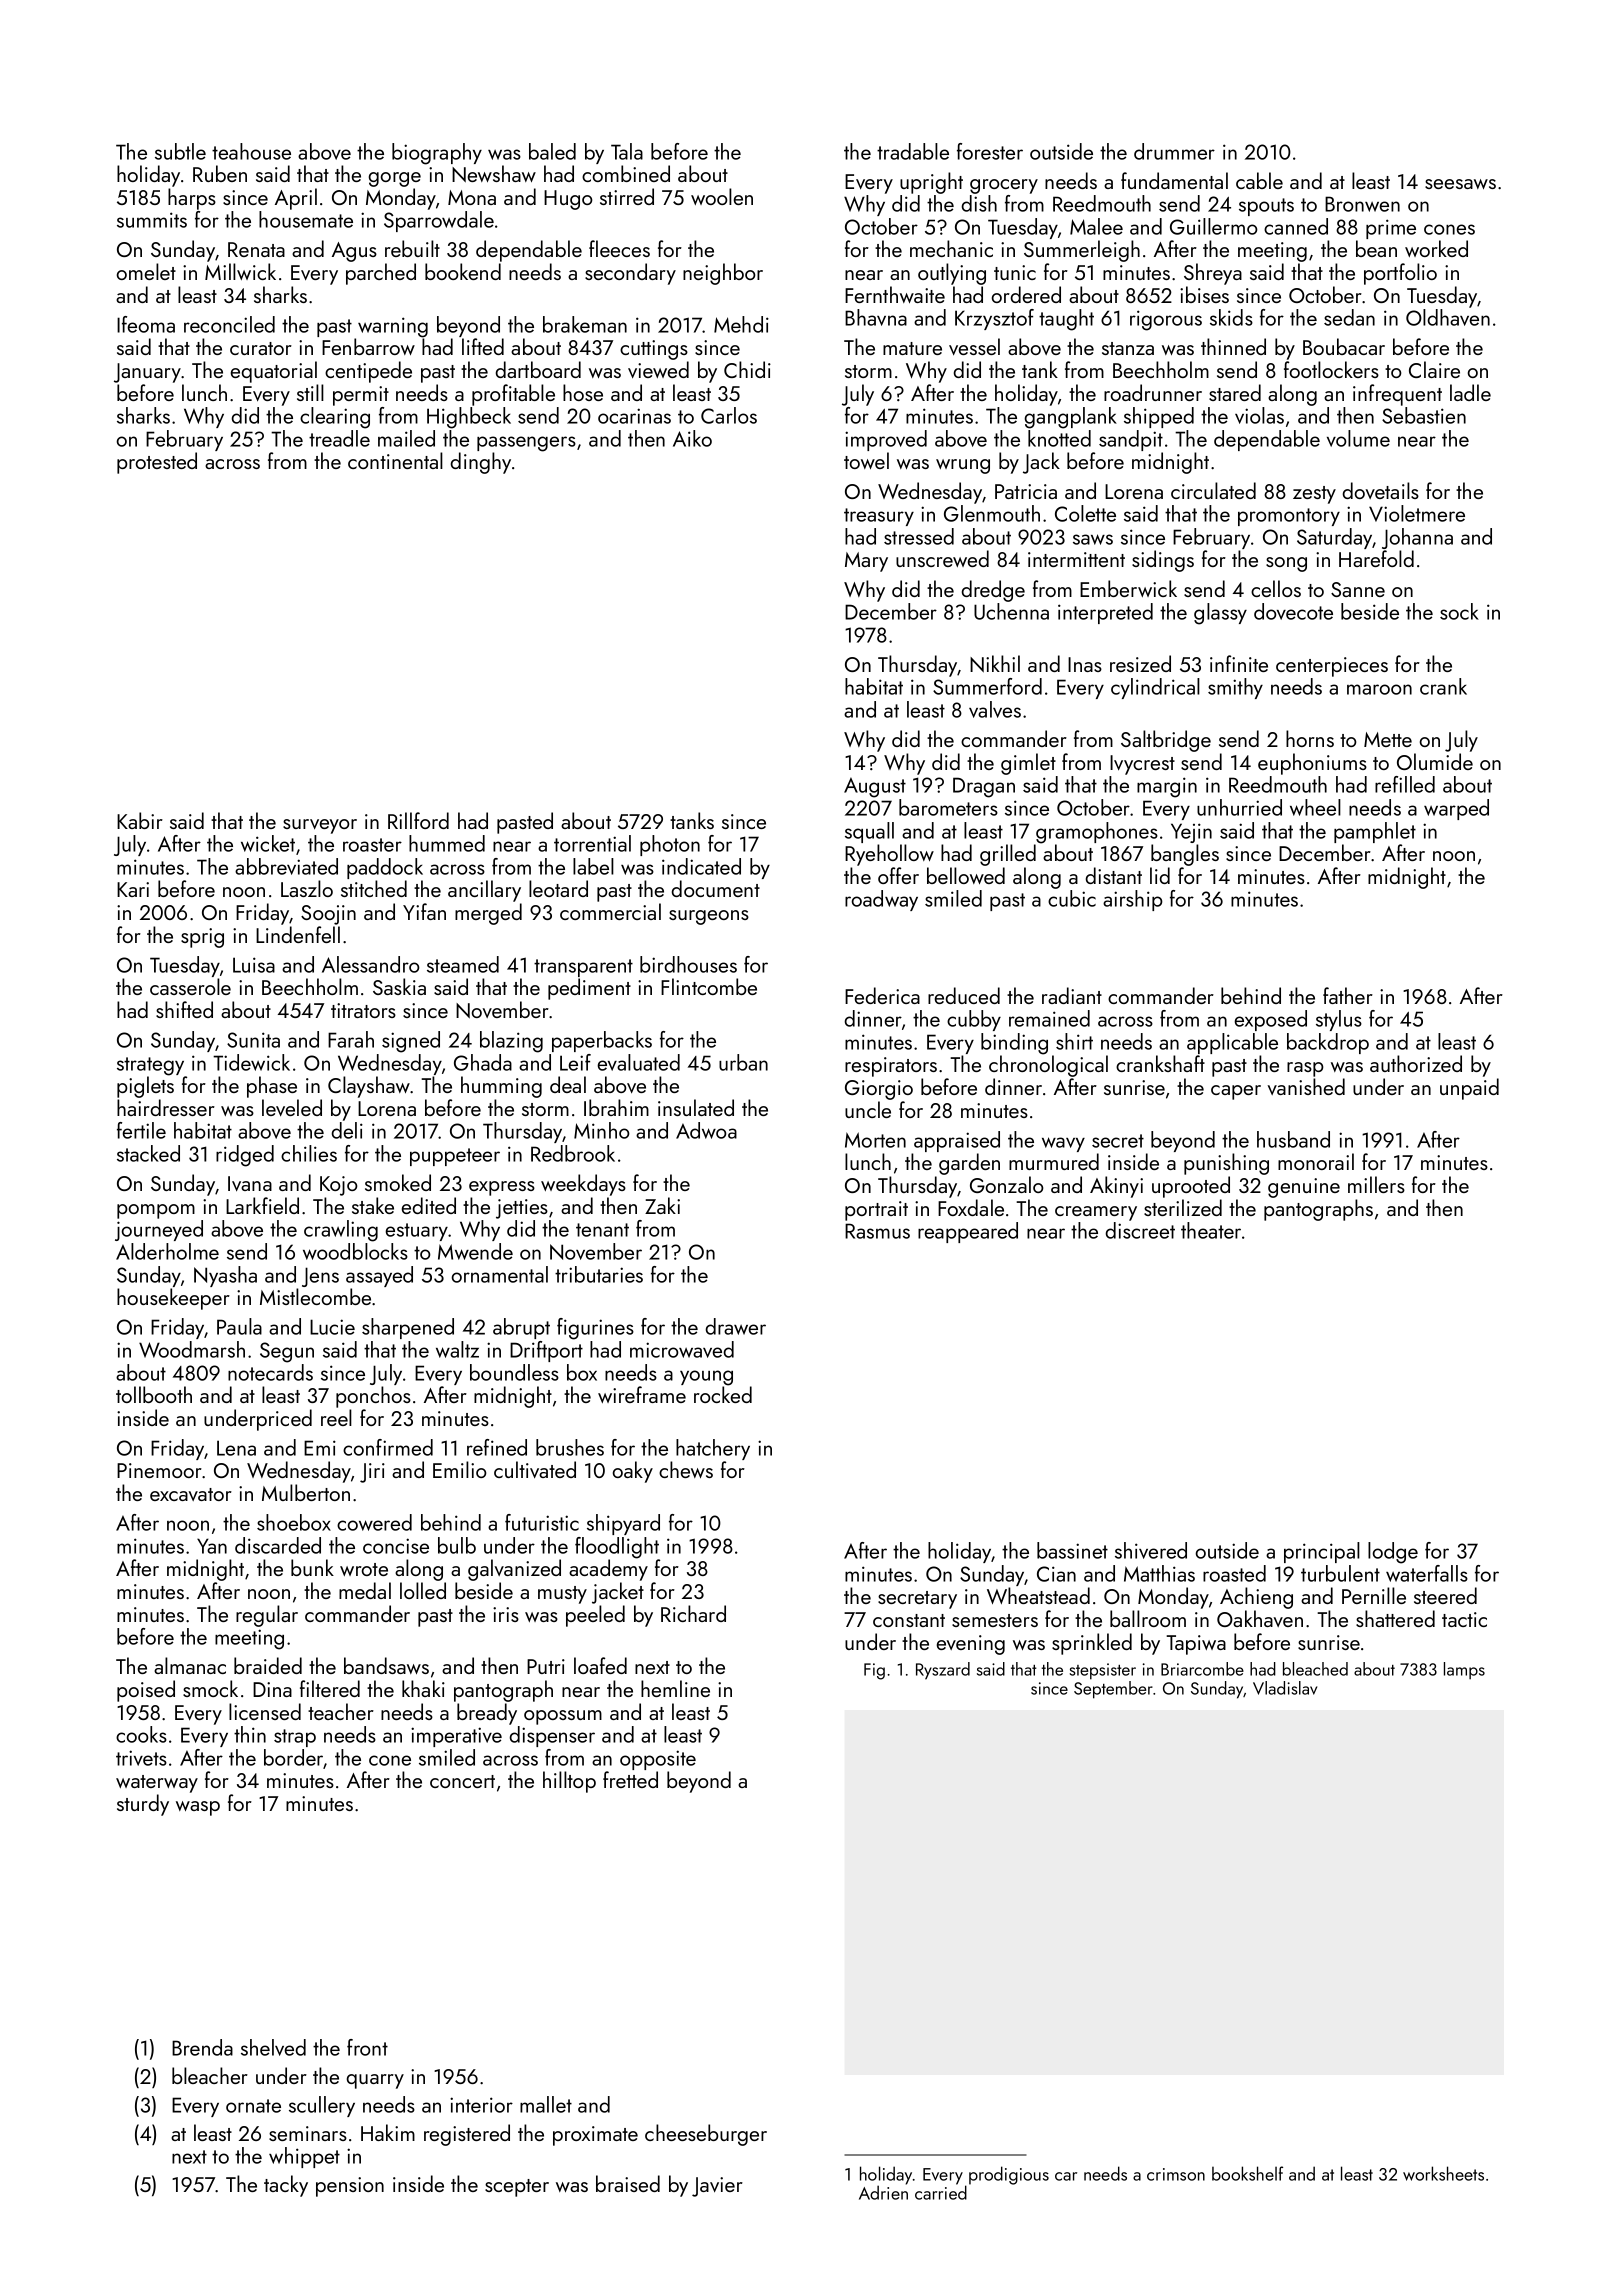 The image size is (1620, 2292). I want to click on wireframe, so click(642, 1394).
